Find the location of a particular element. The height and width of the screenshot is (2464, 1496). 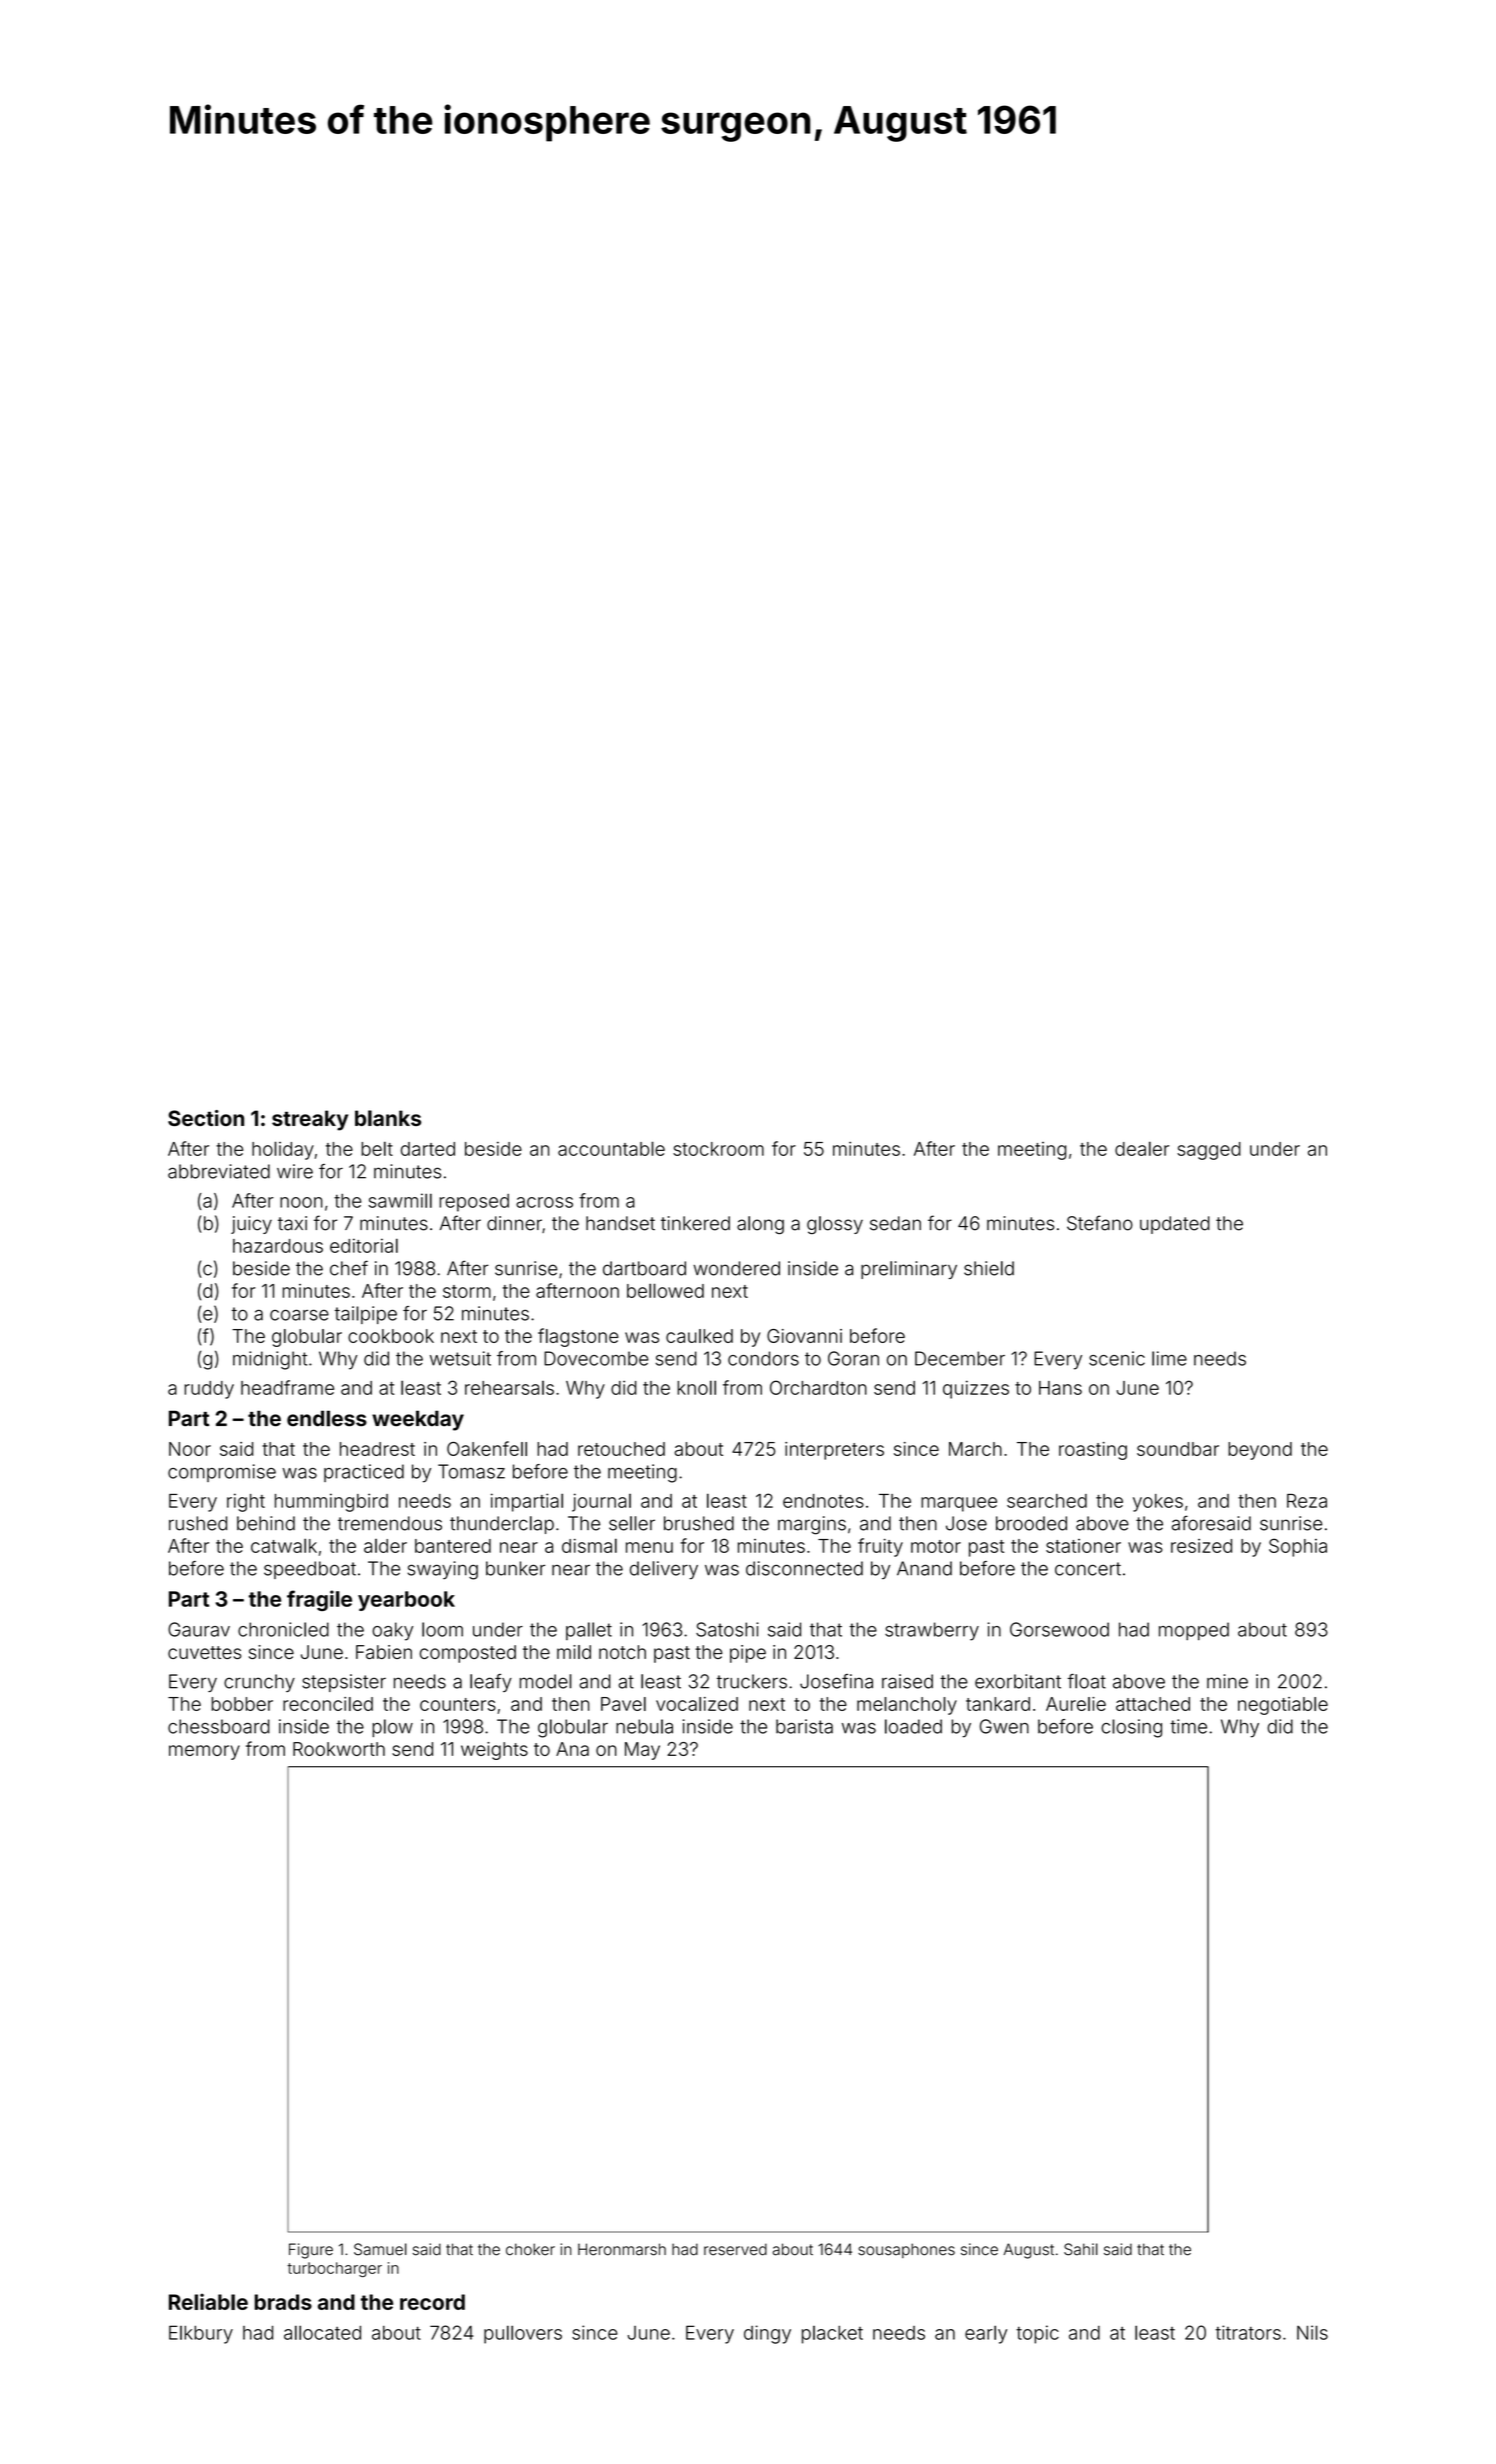

stockroom is located at coordinates (718, 1149).
